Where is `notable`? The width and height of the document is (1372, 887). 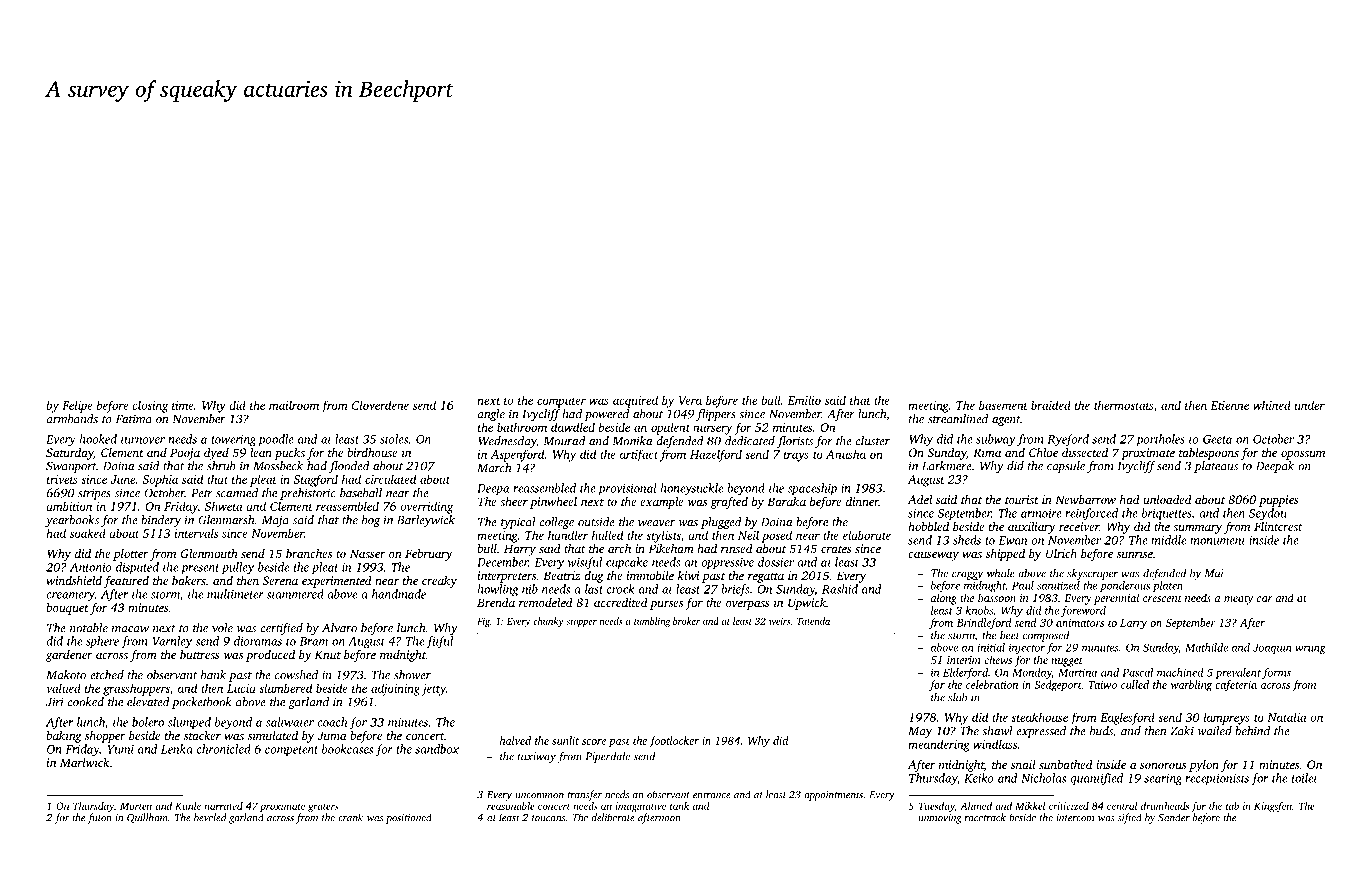 notable is located at coordinates (89, 628).
